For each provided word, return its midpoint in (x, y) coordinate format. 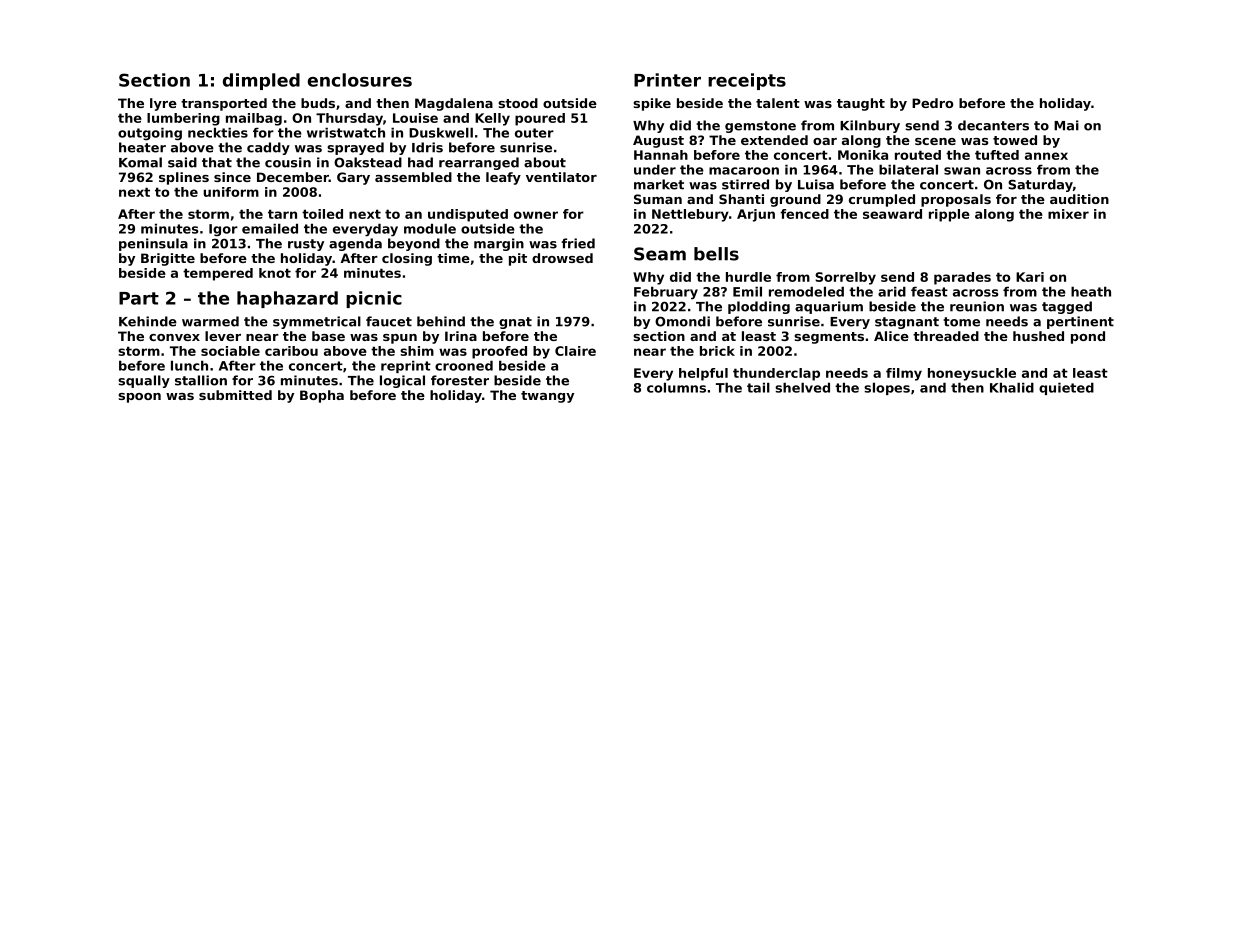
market (659, 184)
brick (717, 351)
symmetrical (317, 322)
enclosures (360, 80)
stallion (201, 380)
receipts (747, 81)
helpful (703, 374)
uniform (231, 192)
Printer (667, 80)
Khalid (1012, 387)
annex (1046, 156)
